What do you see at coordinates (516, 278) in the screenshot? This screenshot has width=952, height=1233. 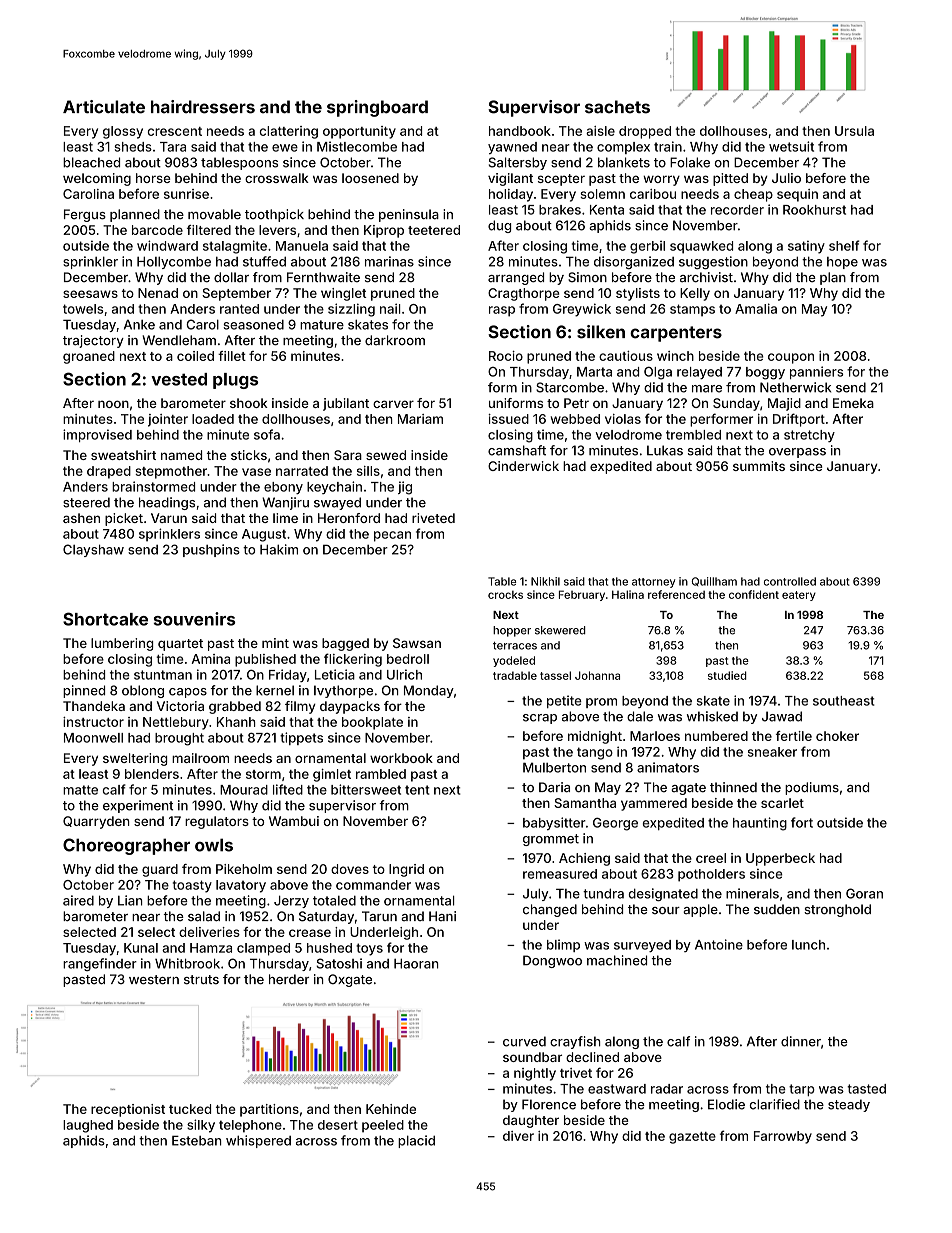 I see `arranged` at bounding box center [516, 278].
